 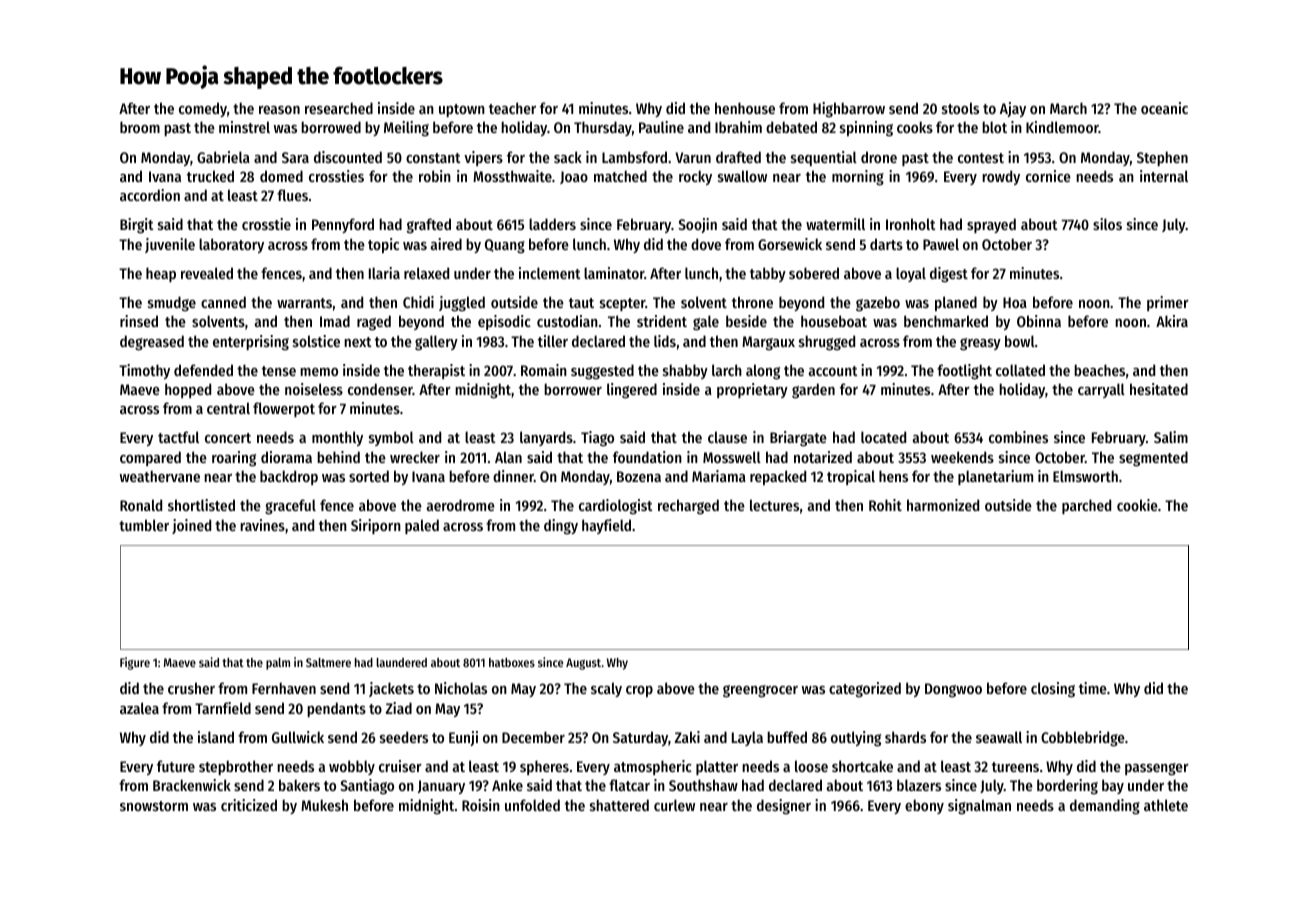 What do you see at coordinates (1137, 505) in the image?
I see `cookie` at bounding box center [1137, 505].
